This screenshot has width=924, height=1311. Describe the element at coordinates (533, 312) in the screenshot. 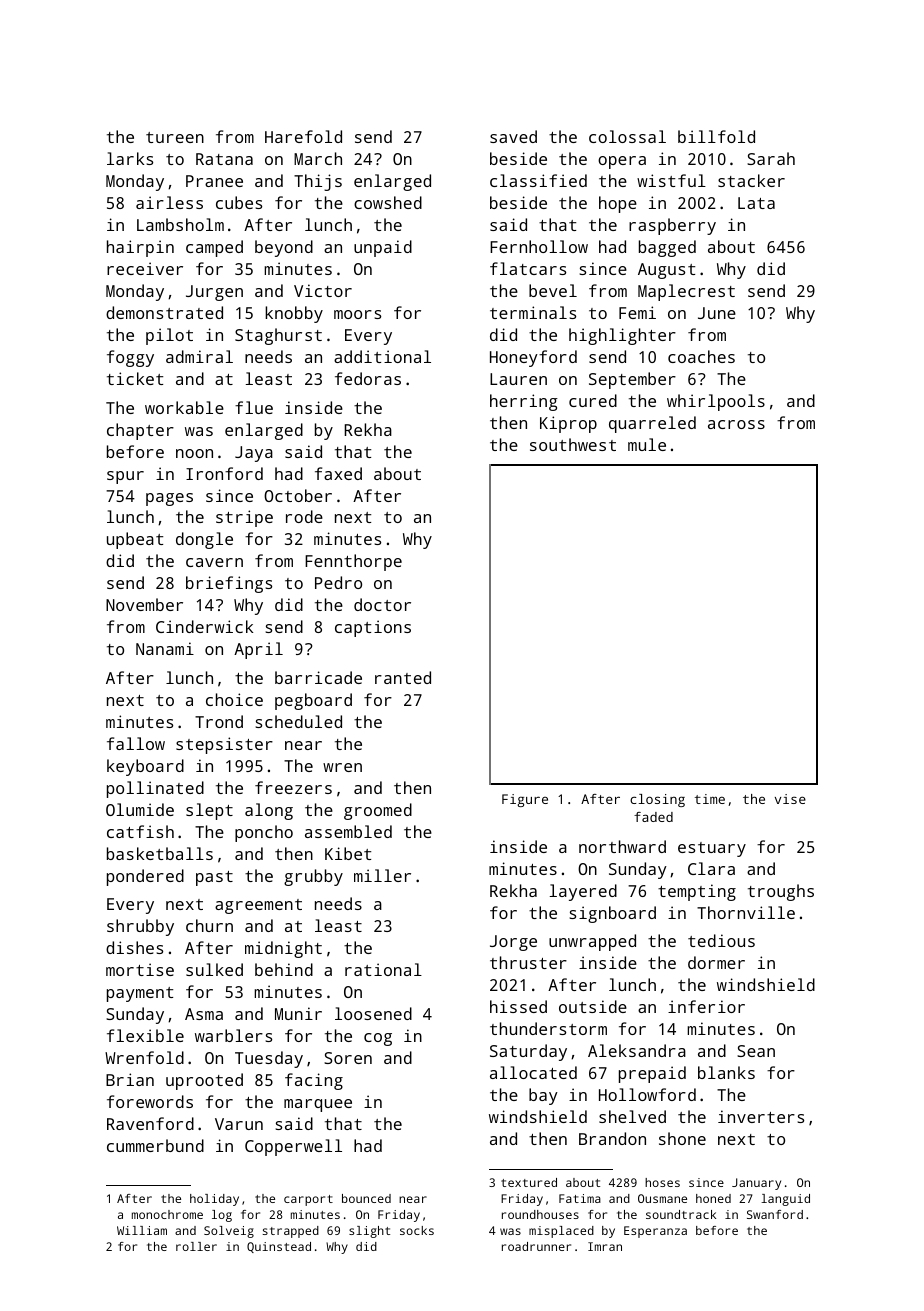

I see `terminals` at that location.
